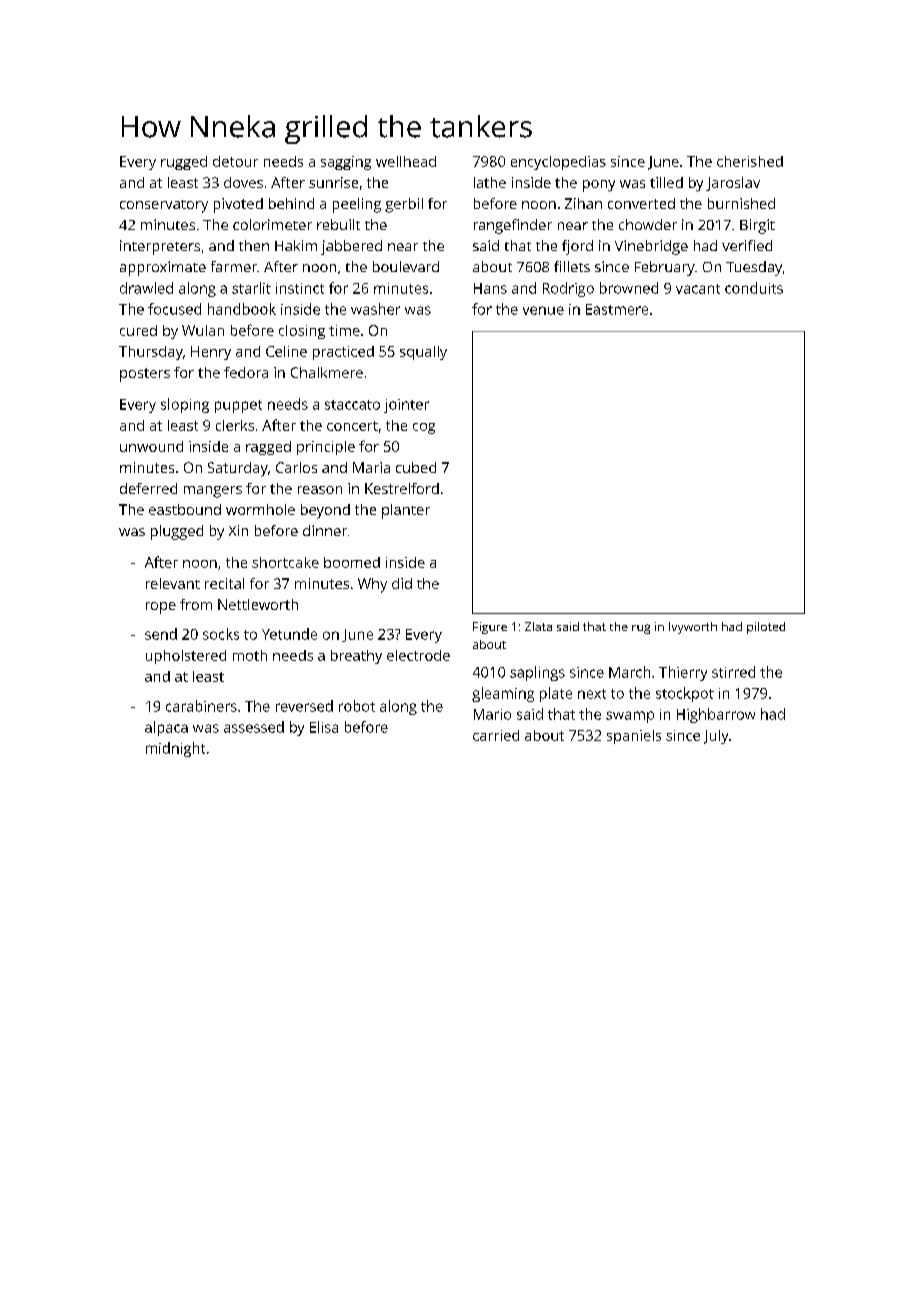  What do you see at coordinates (404, 205) in the document?
I see `gerbil` at bounding box center [404, 205].
